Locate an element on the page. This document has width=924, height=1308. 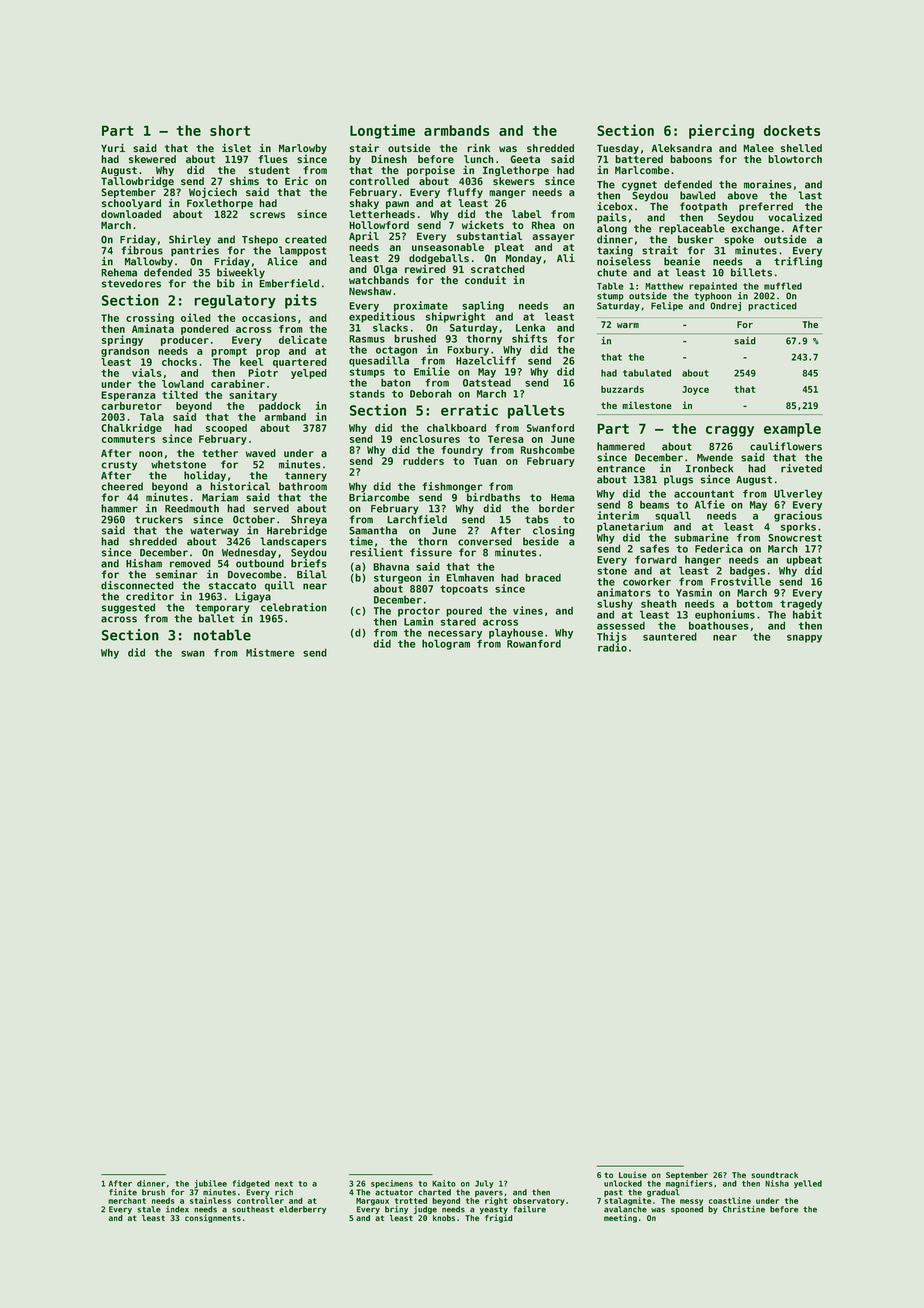
sauntered is located at coordinates (670, 636).
